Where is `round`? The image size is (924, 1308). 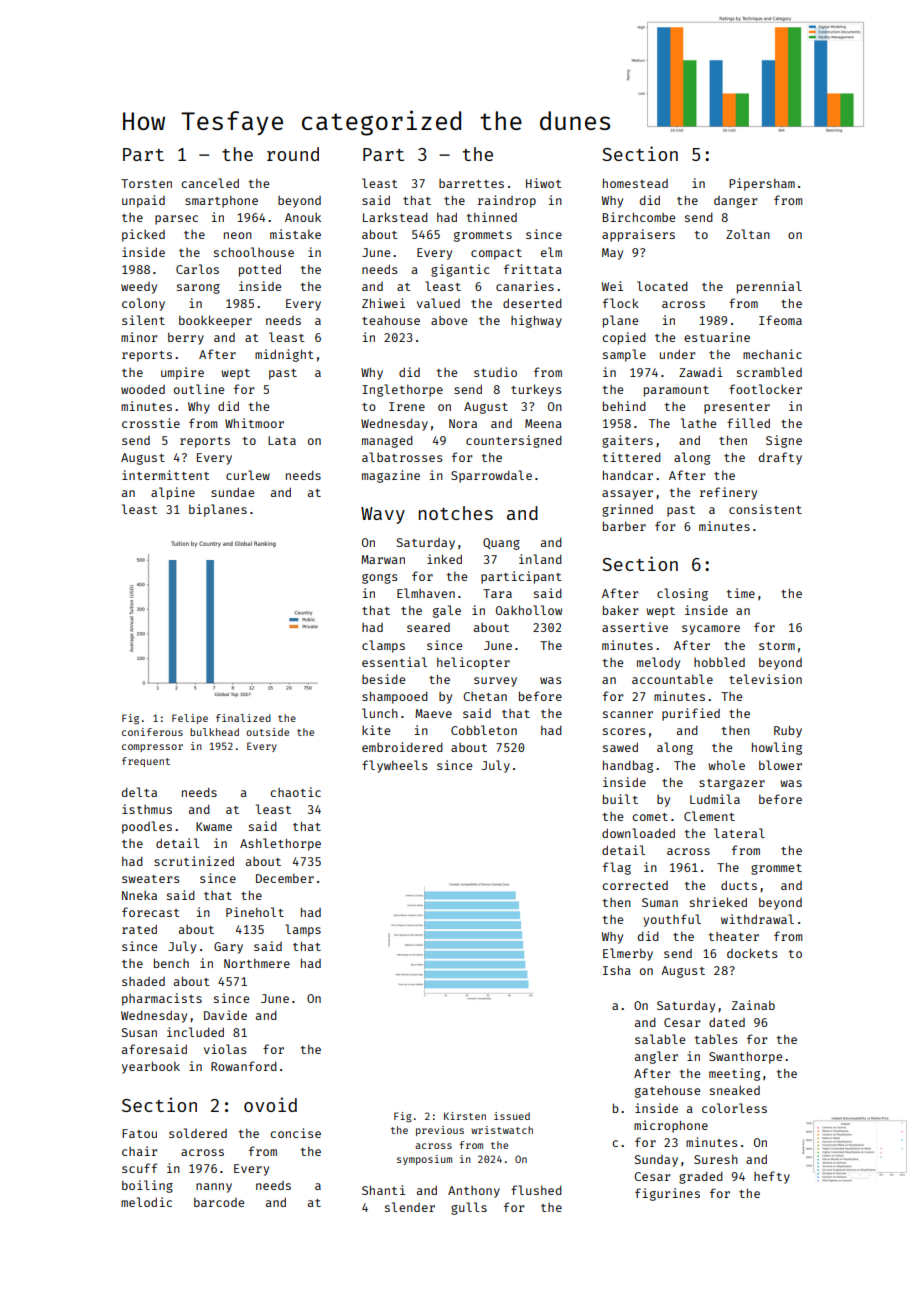
round is located at coordinates (293, 154).
